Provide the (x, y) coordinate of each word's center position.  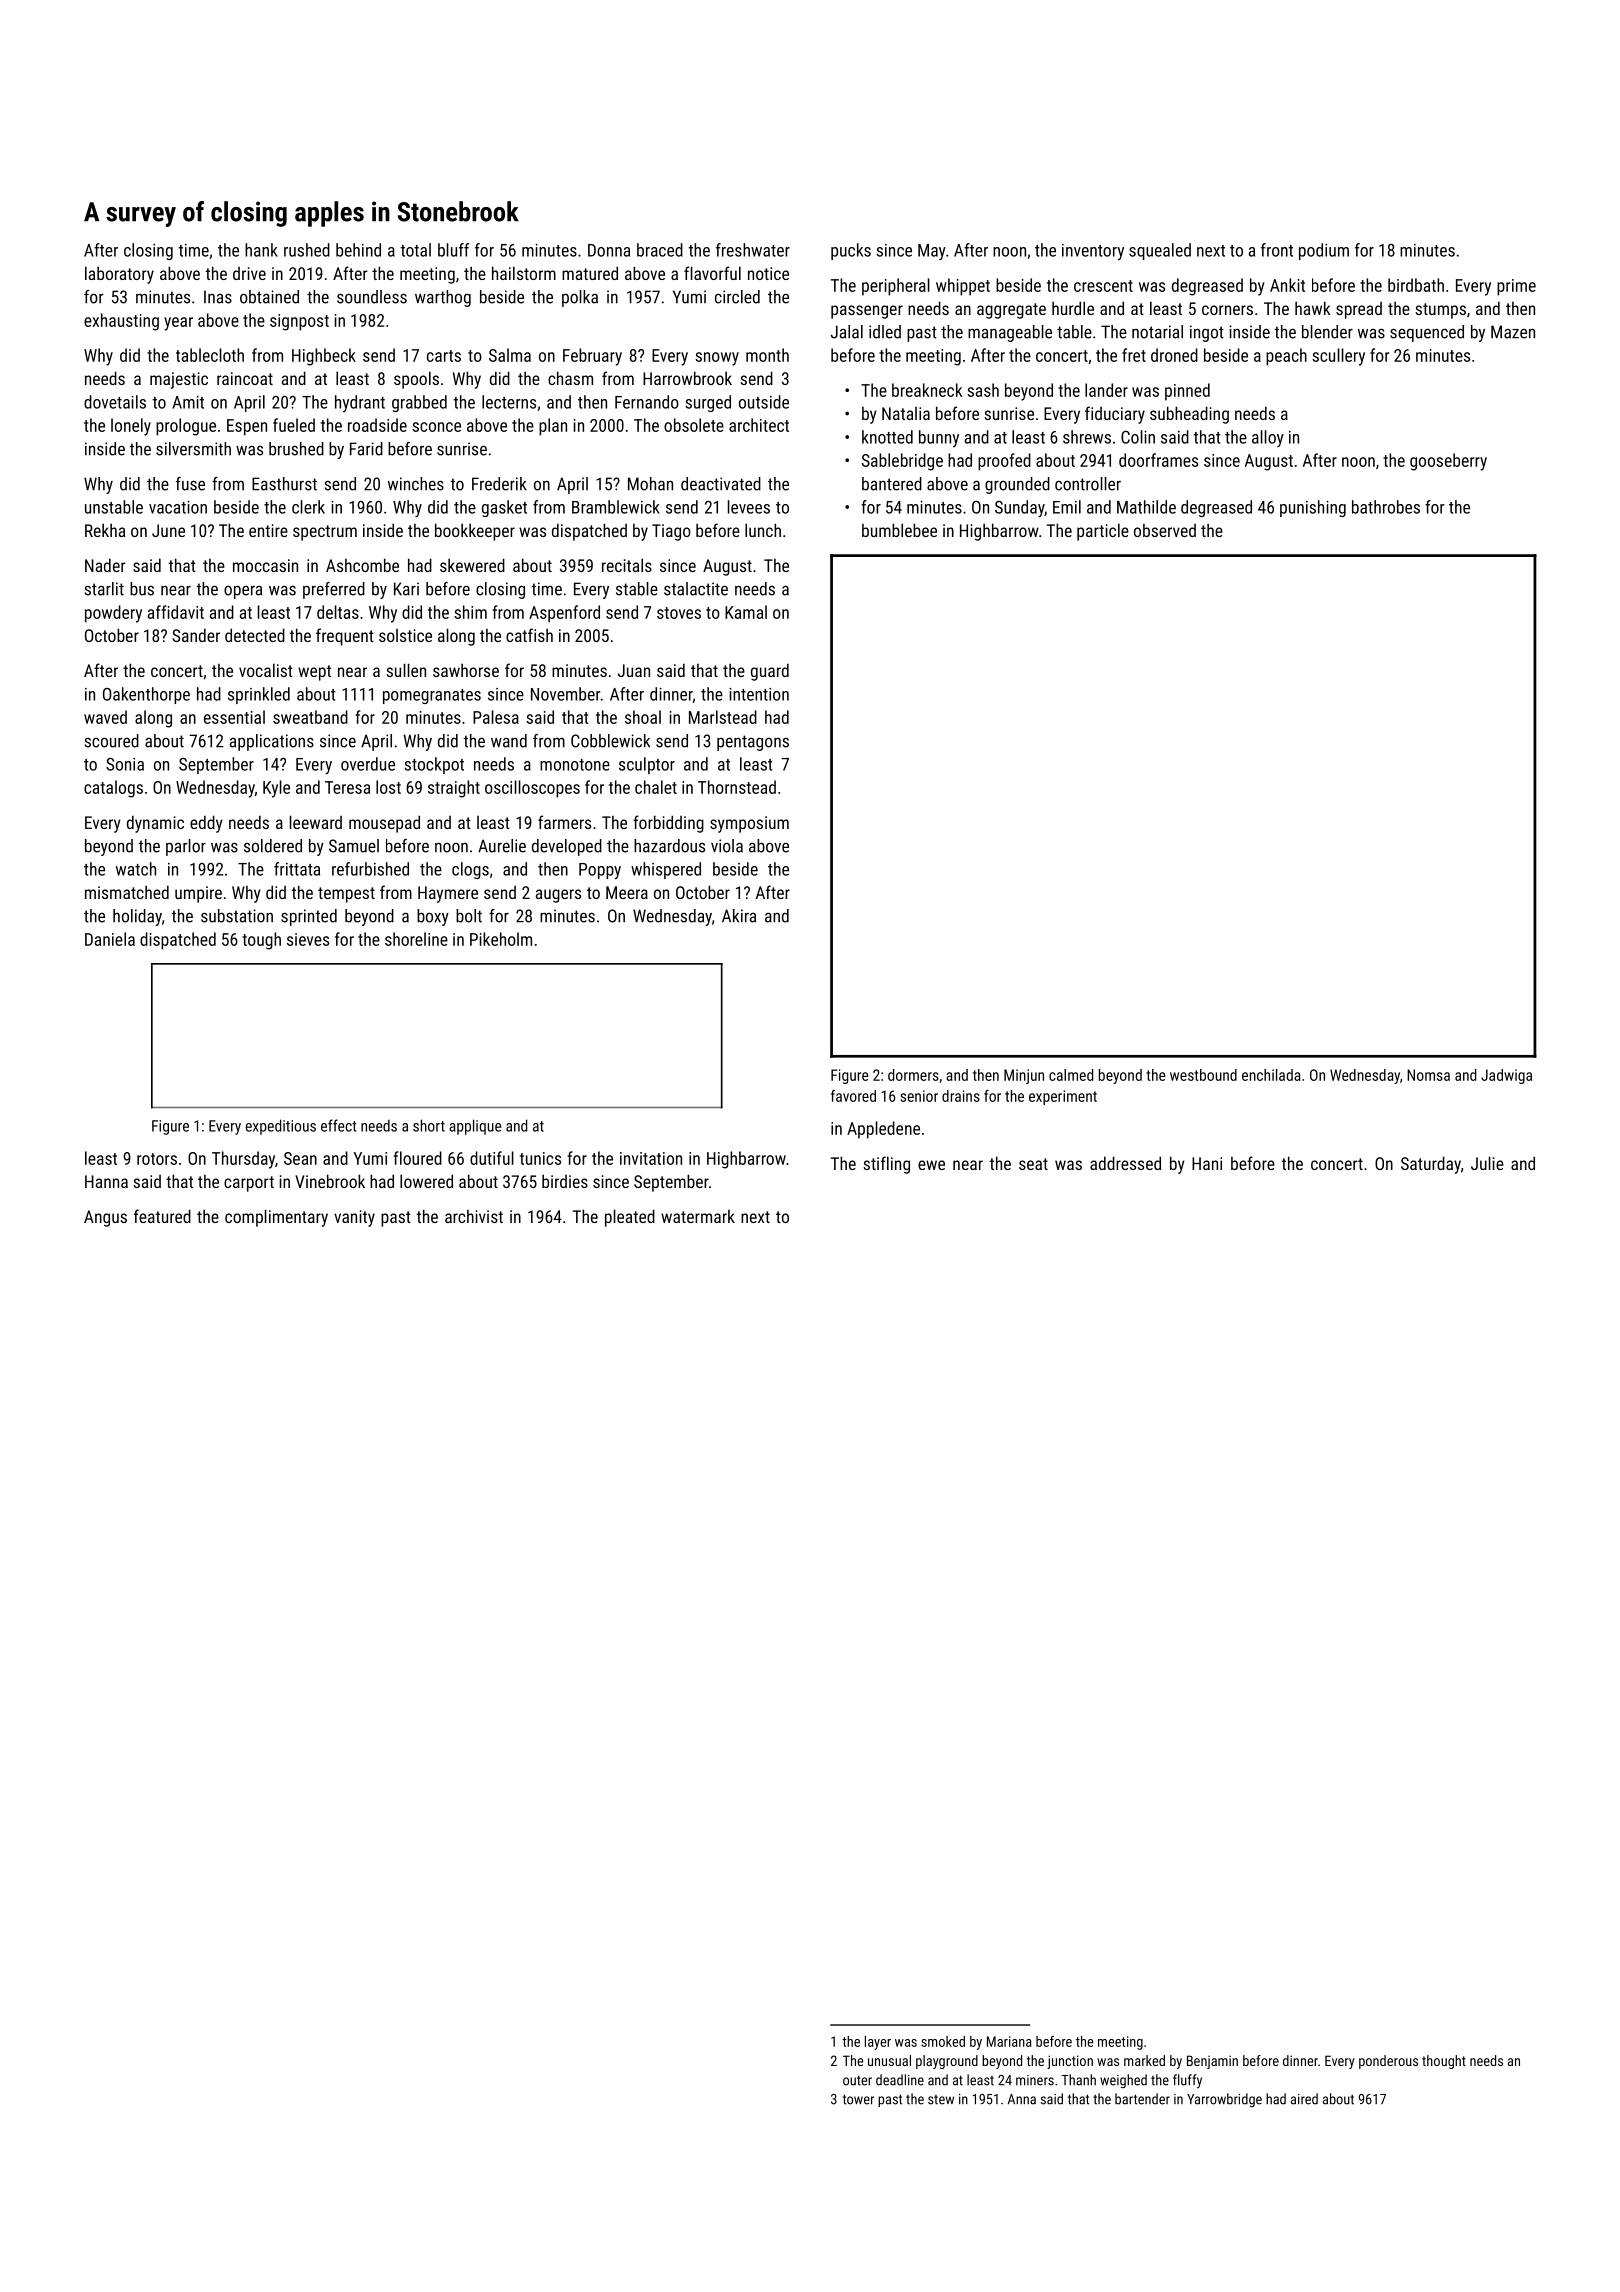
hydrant (360, 403)
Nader (105, 565)
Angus (105, 1218)
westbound (1203, 1075)
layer (878, 2043)
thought (1444, 2062)
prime (1516, 287)
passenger (867, 312)
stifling (886, 1165)
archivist (474, 1216)
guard (770, 672)
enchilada (1271, 1075)
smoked (943, 2041)
